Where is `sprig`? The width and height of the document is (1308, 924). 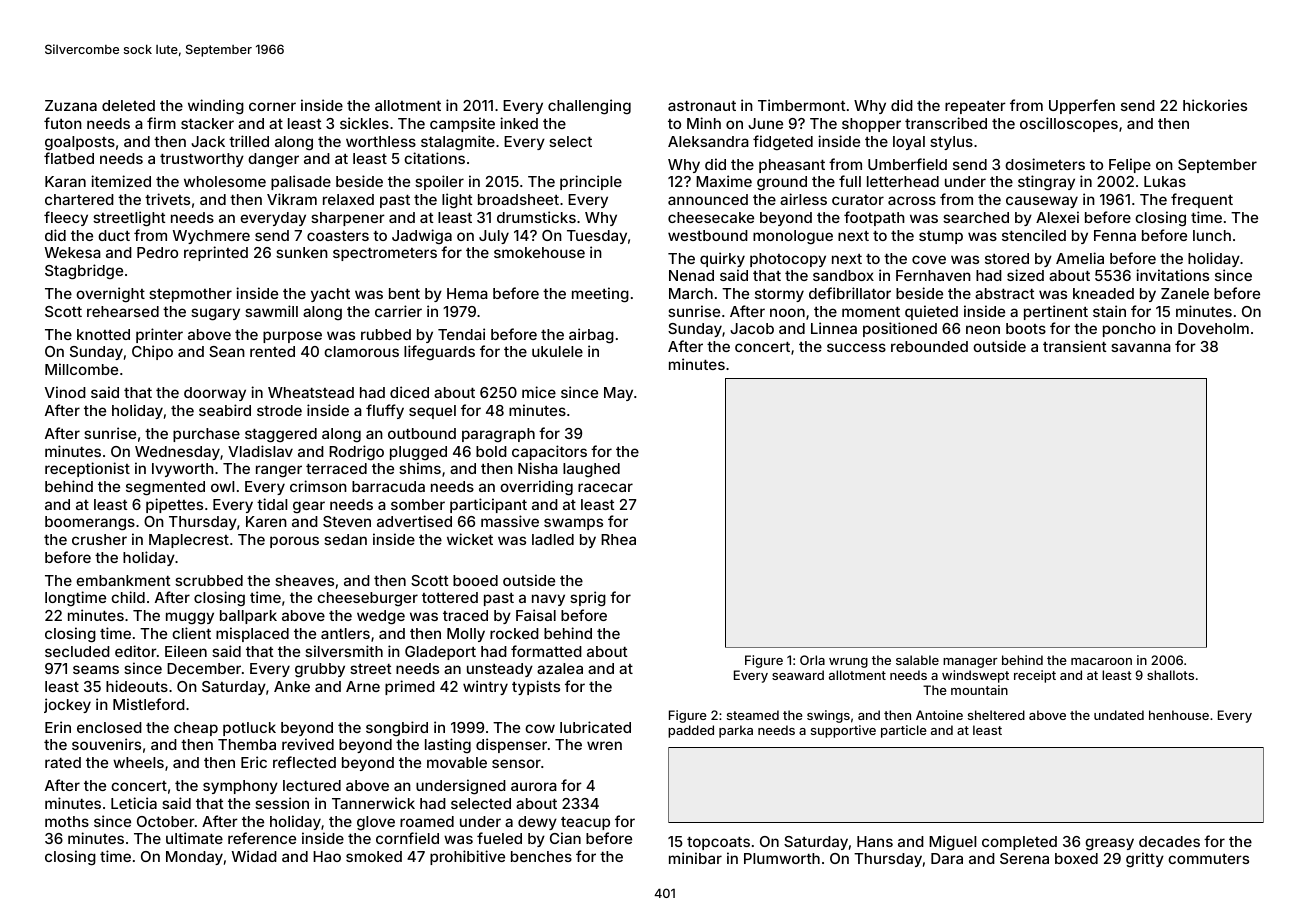 sprig is located at coordinates (588, 599).
